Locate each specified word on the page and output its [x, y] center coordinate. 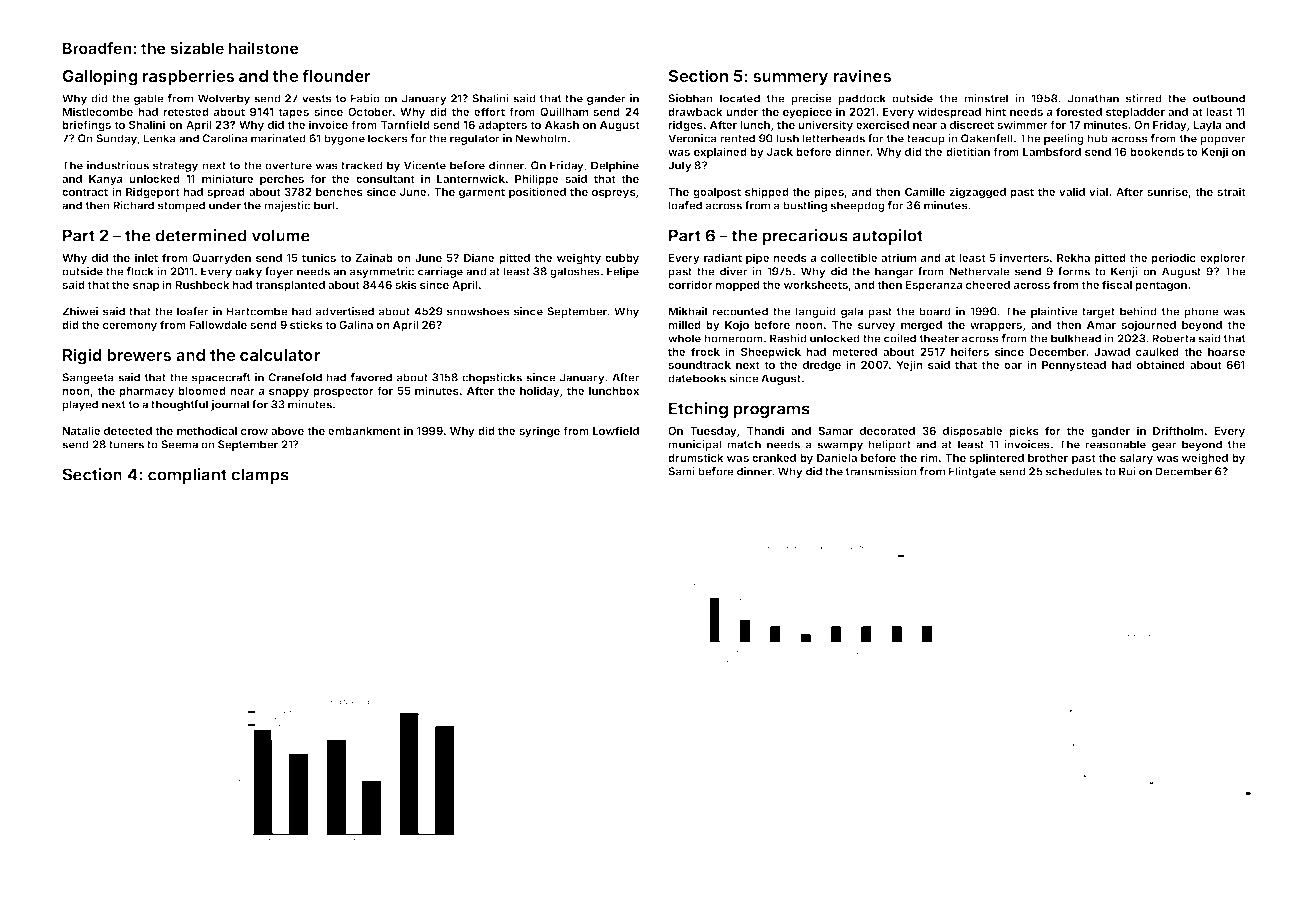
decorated [887, 431]
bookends [1157, 152]
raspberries [188, 77]
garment [482, 193]
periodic [1173, 259]
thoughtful [179, 405]
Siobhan [690, 98]
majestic [287, 206]
